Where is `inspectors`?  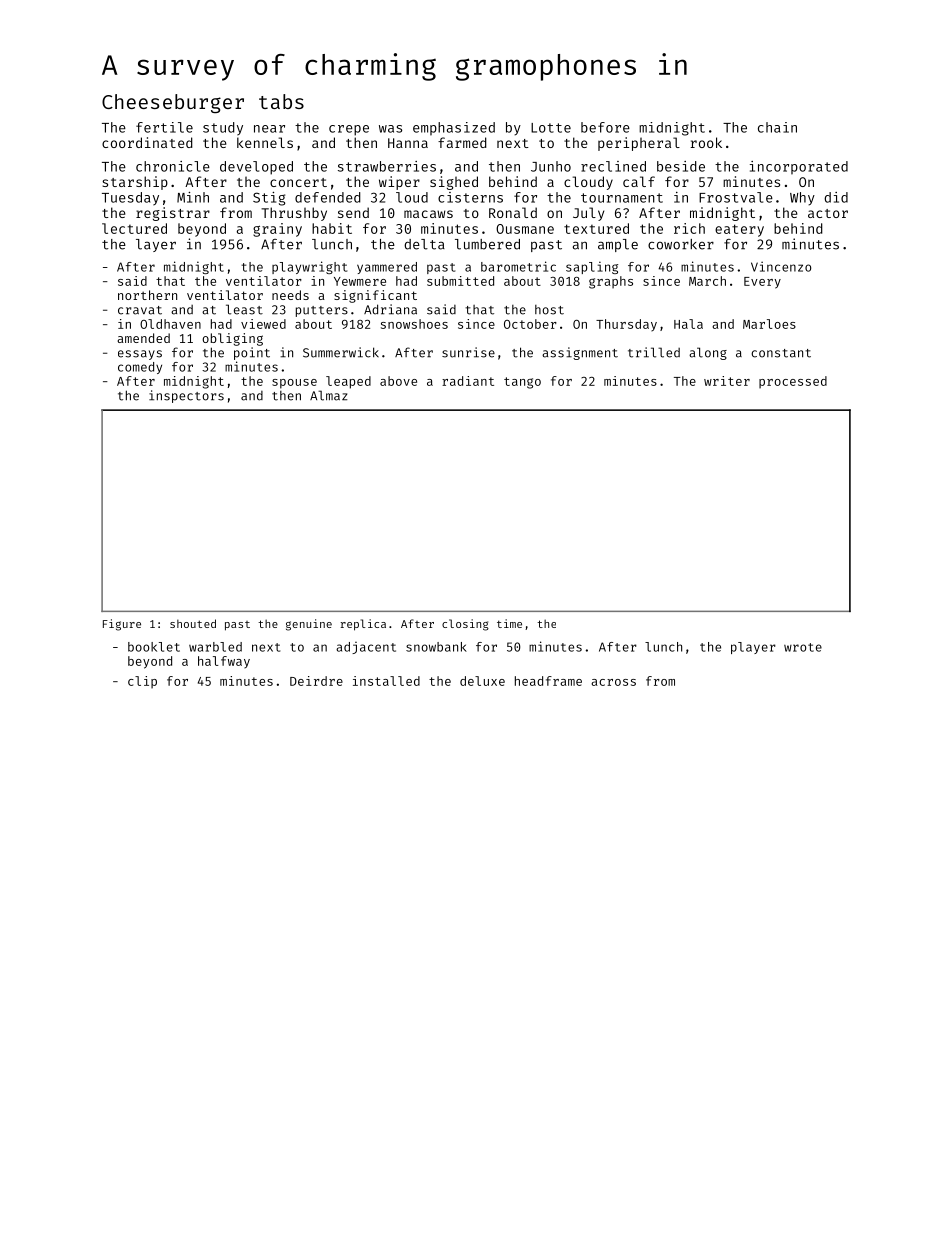
inspectors is located at coordinates (186, 396).
